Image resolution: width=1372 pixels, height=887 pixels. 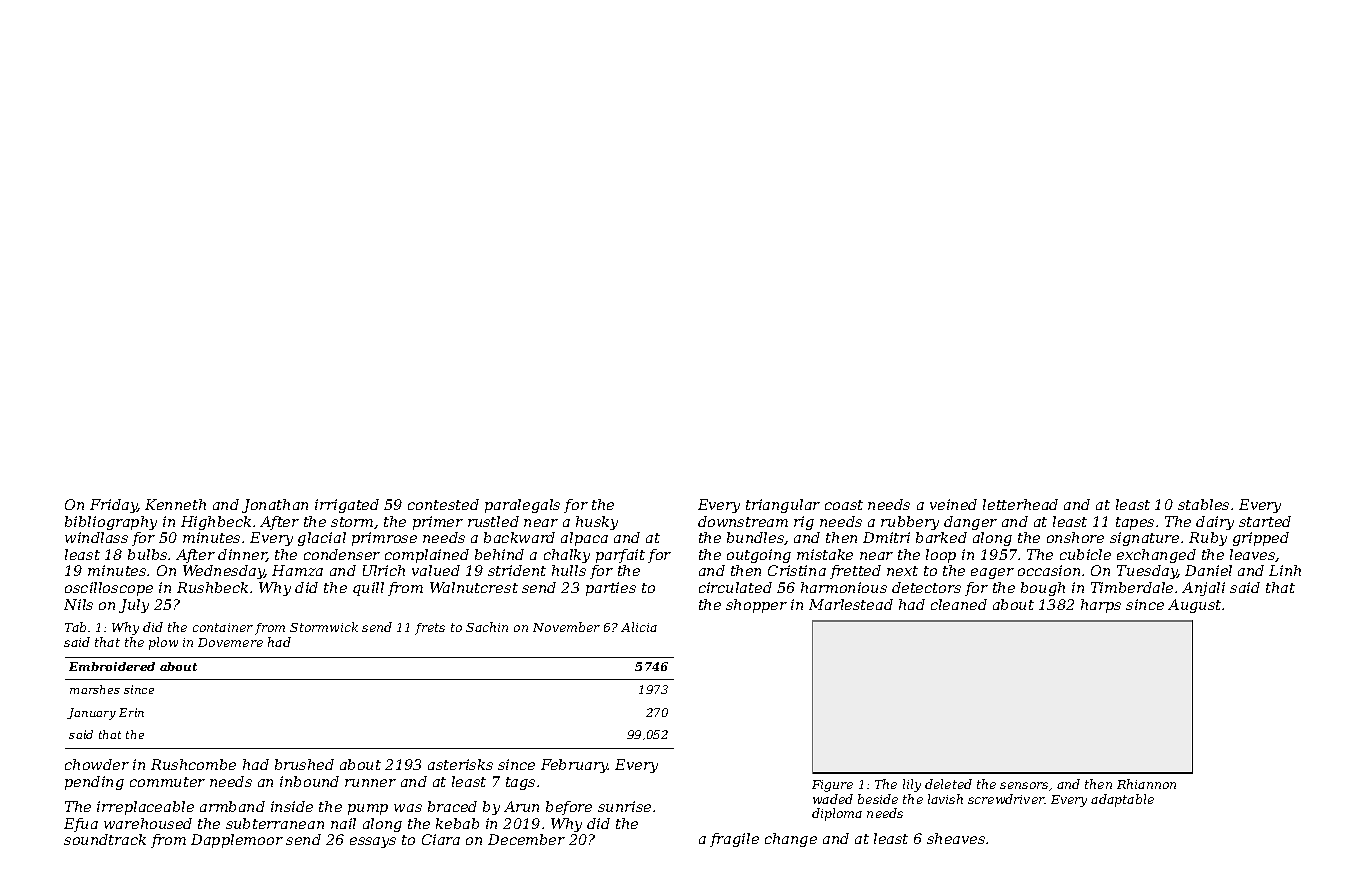 I want to click on August, so click(x=1194, y=606).
